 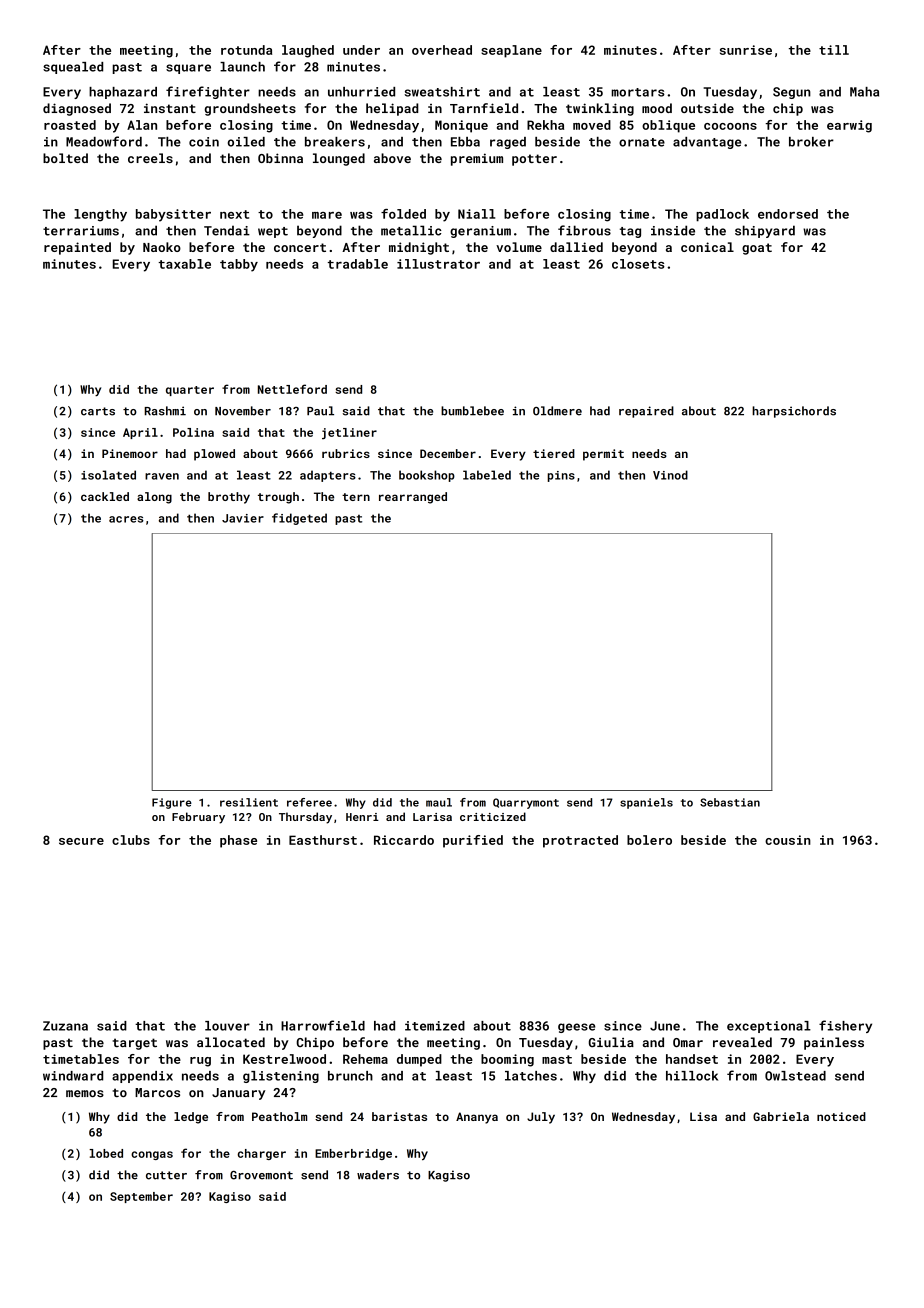 What do you see at coordinates (108, 475) in the screenshot?
I see `isolated` at bounding box center [108, 475].
